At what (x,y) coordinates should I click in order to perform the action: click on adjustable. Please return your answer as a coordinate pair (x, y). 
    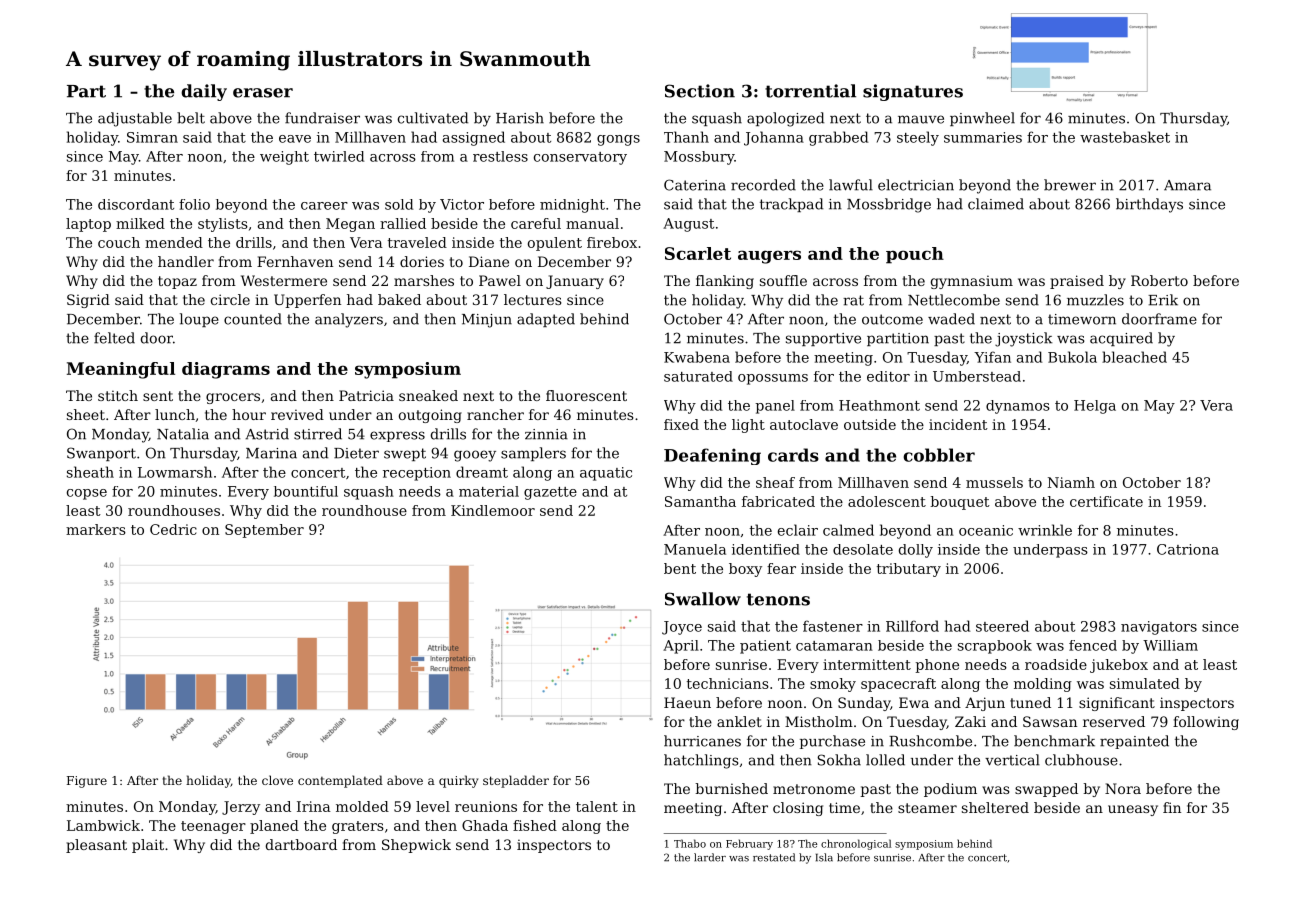
    Looking at the image, I should click on (135, 119).
